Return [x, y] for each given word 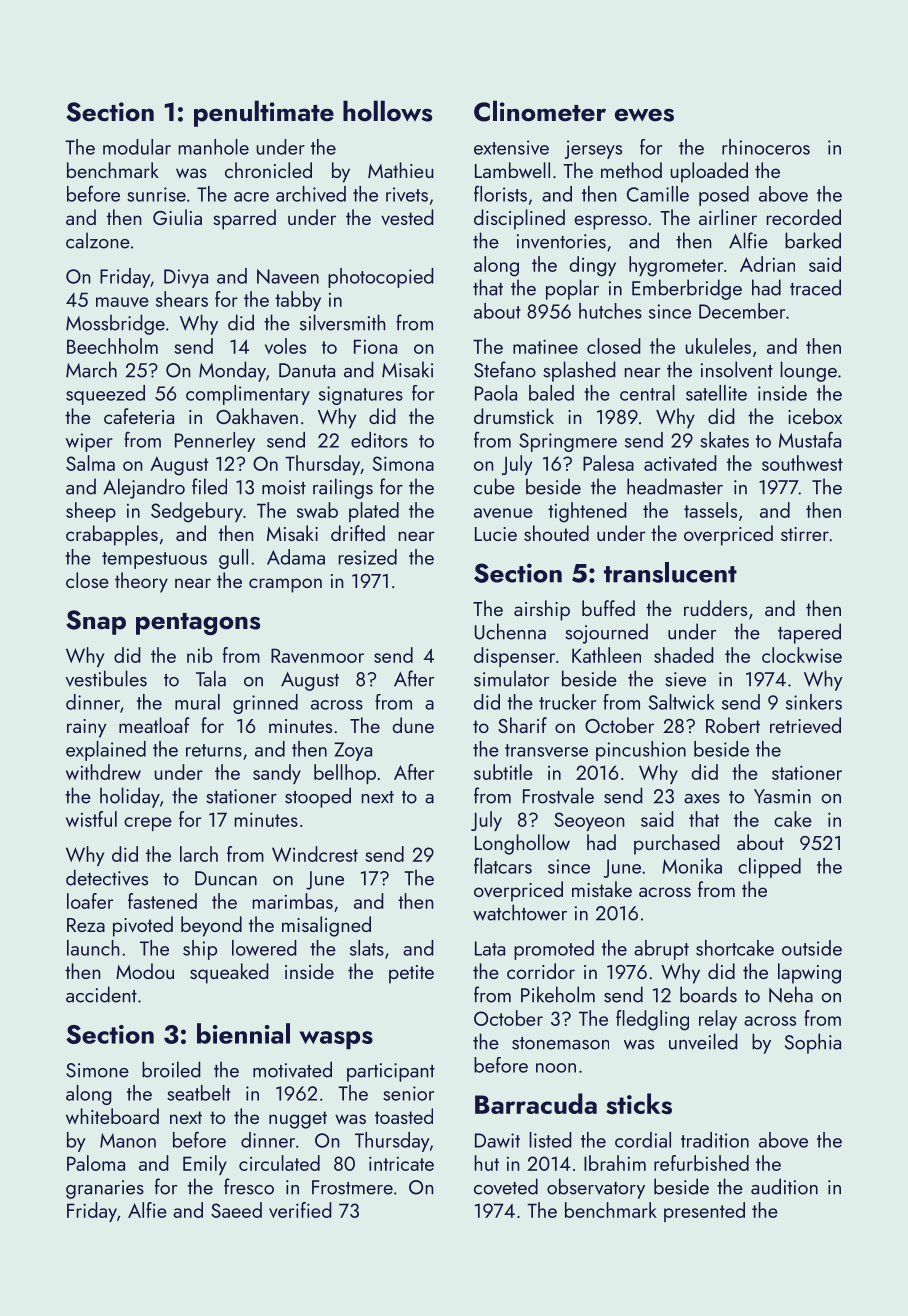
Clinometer [540, 111]
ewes [644, 115]
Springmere [568, 442]
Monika [692, 866]
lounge [808, 371]
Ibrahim [615, 1163]
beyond [211, 926]
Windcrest [315, 854]
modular [137, 147]
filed [209, 486]
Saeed [236, 1210]
